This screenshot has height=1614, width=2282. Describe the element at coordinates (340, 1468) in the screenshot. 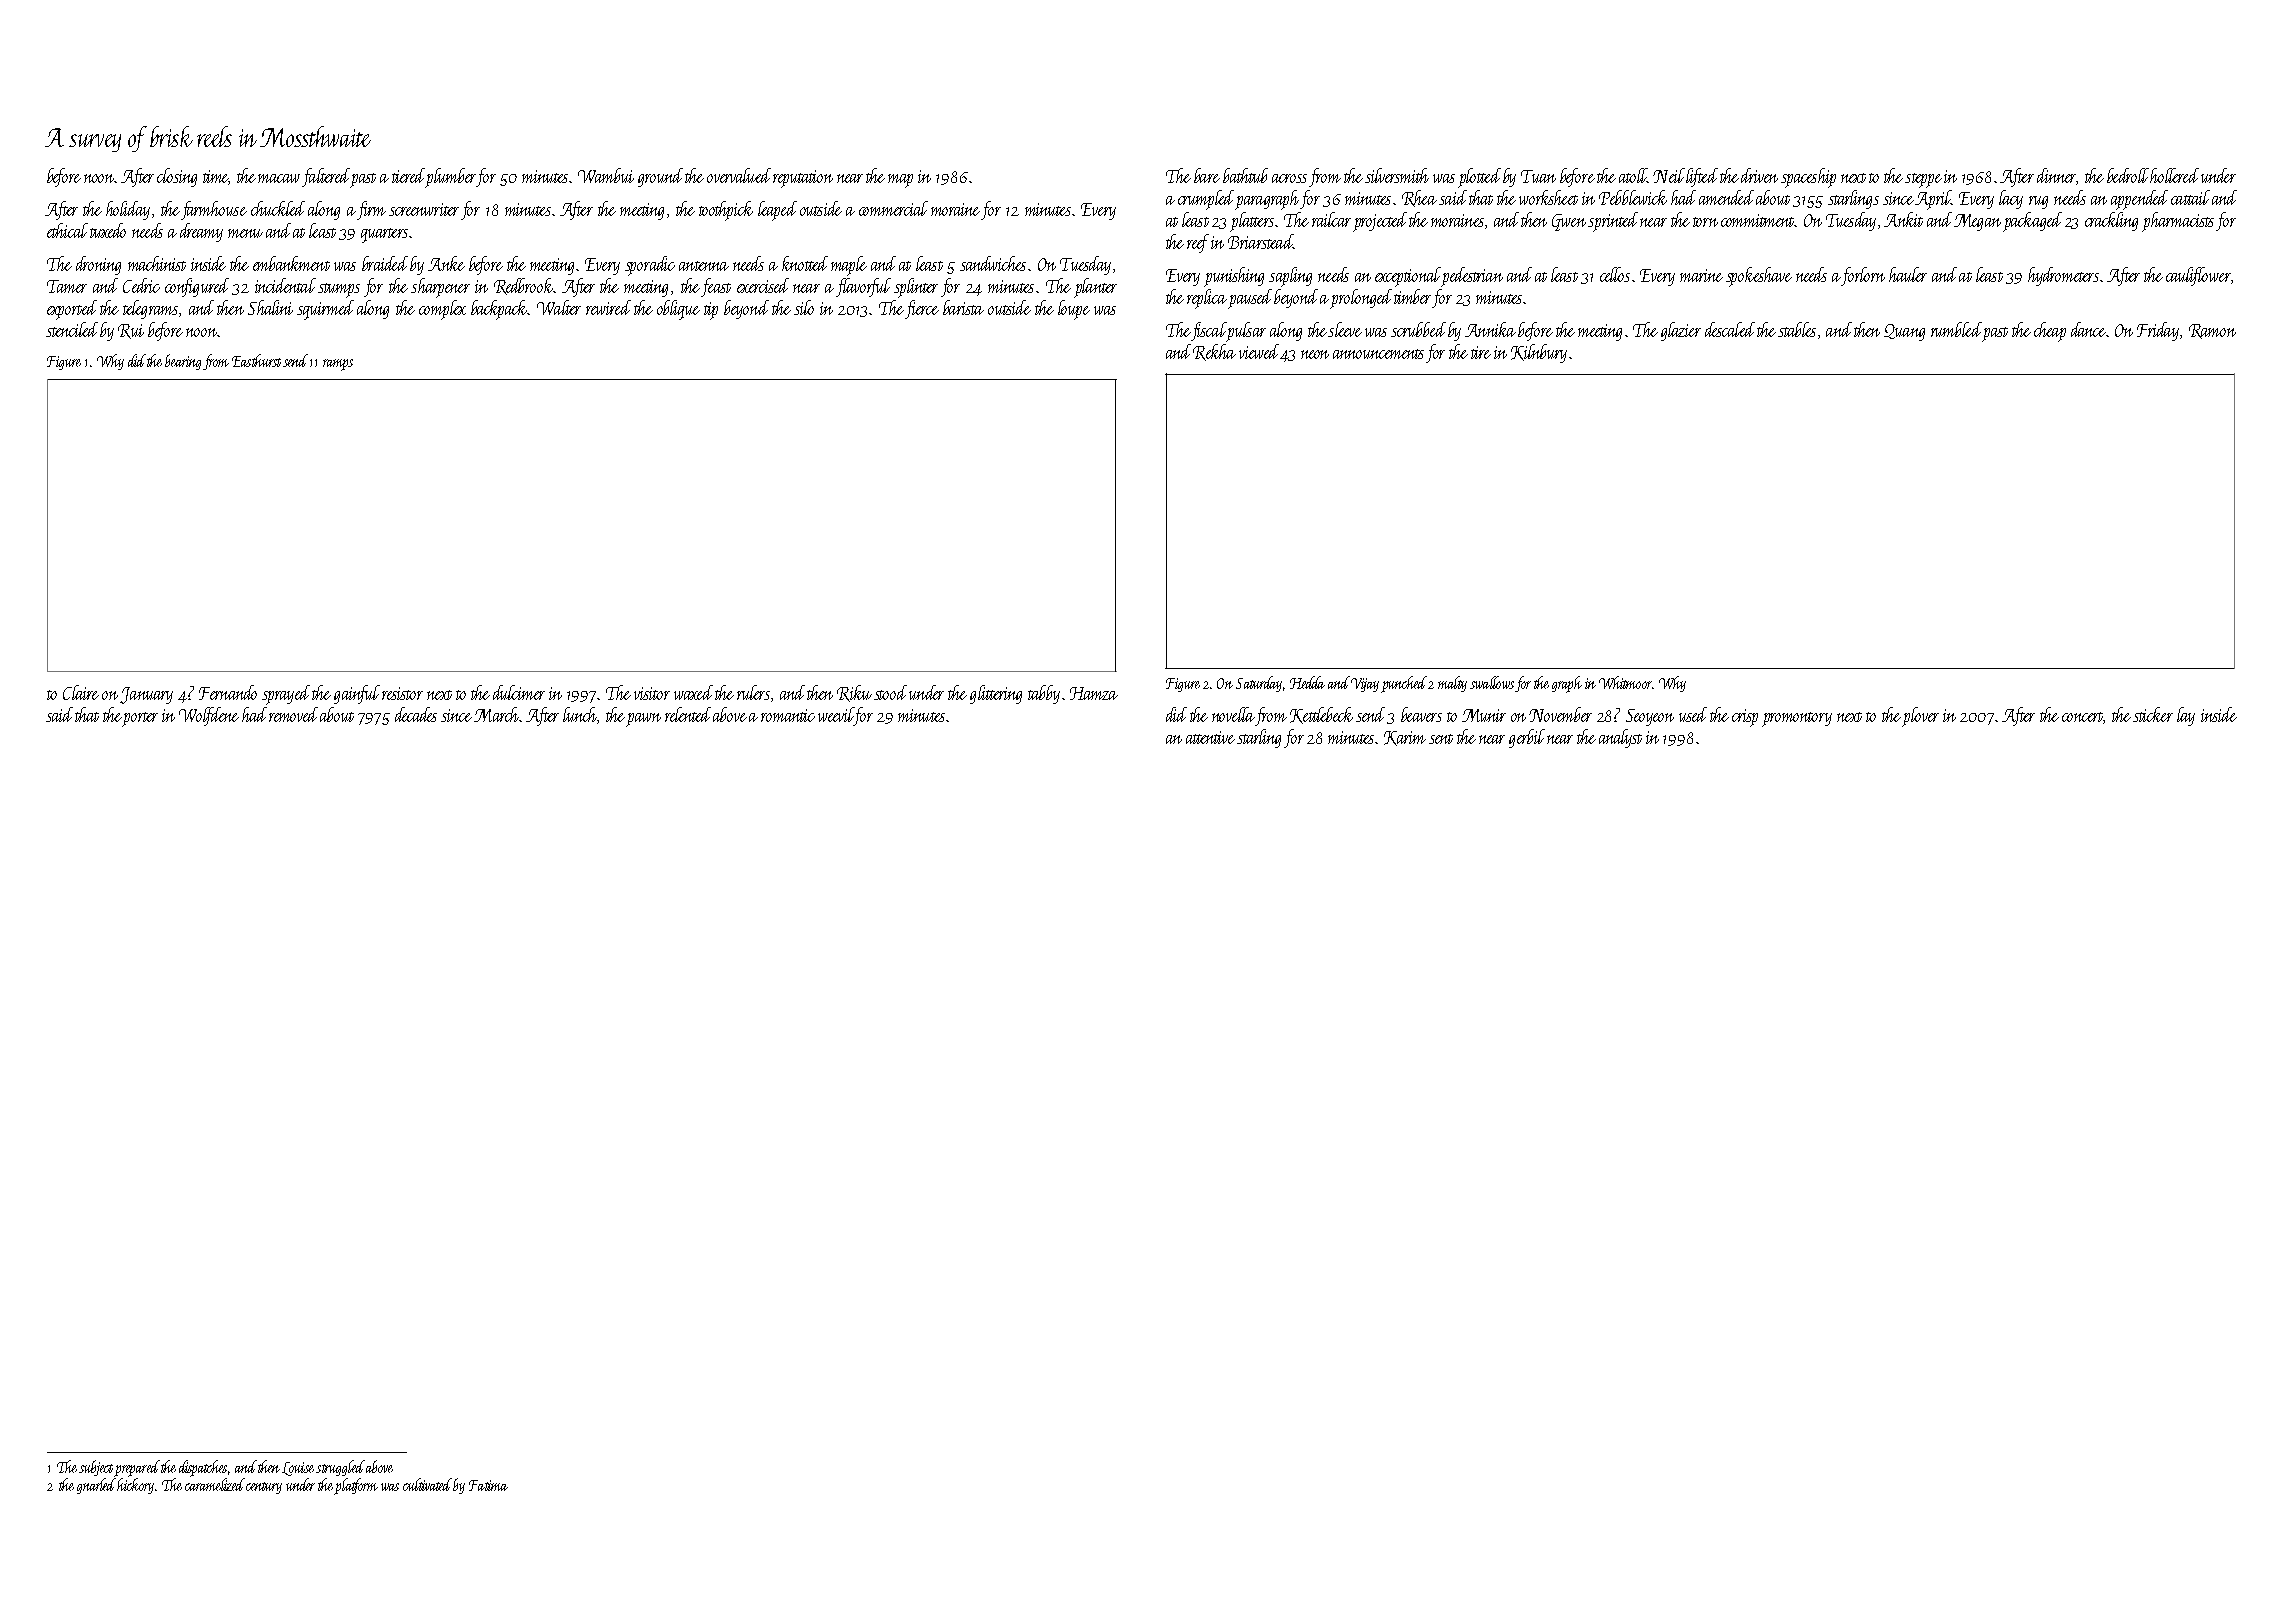

I see `struggled` at that location.
